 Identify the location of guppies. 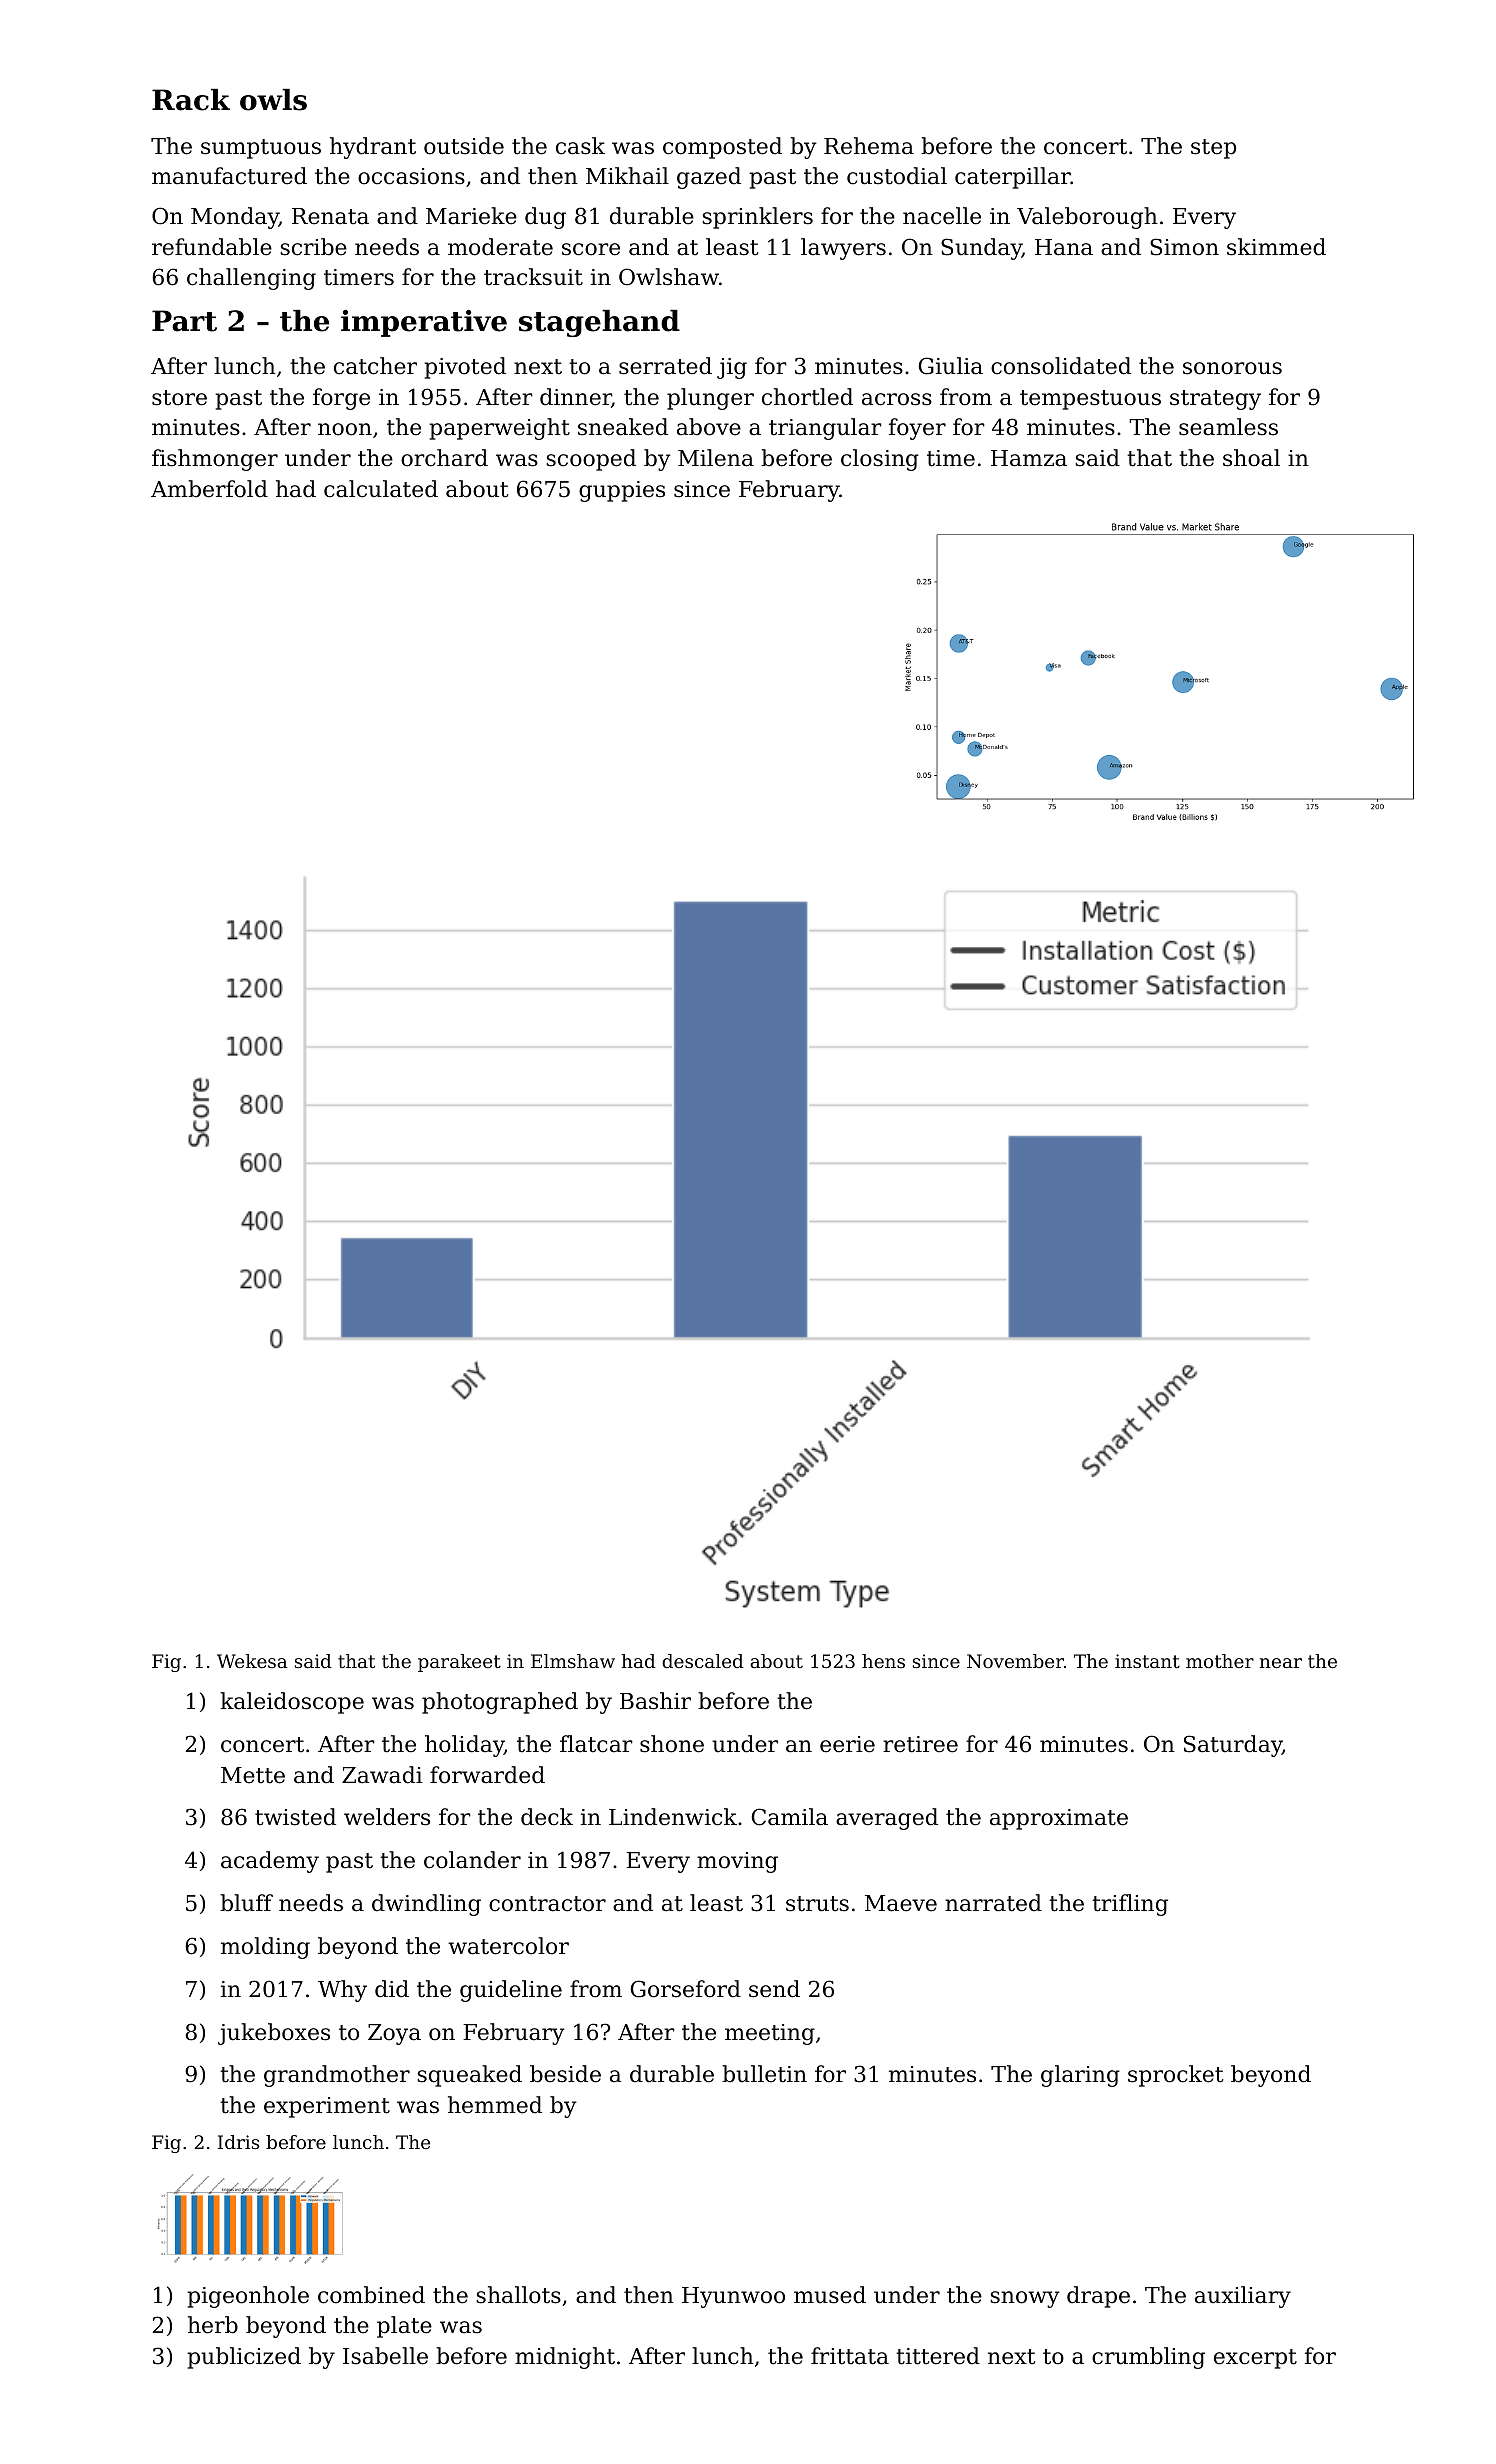
(622, 491).
